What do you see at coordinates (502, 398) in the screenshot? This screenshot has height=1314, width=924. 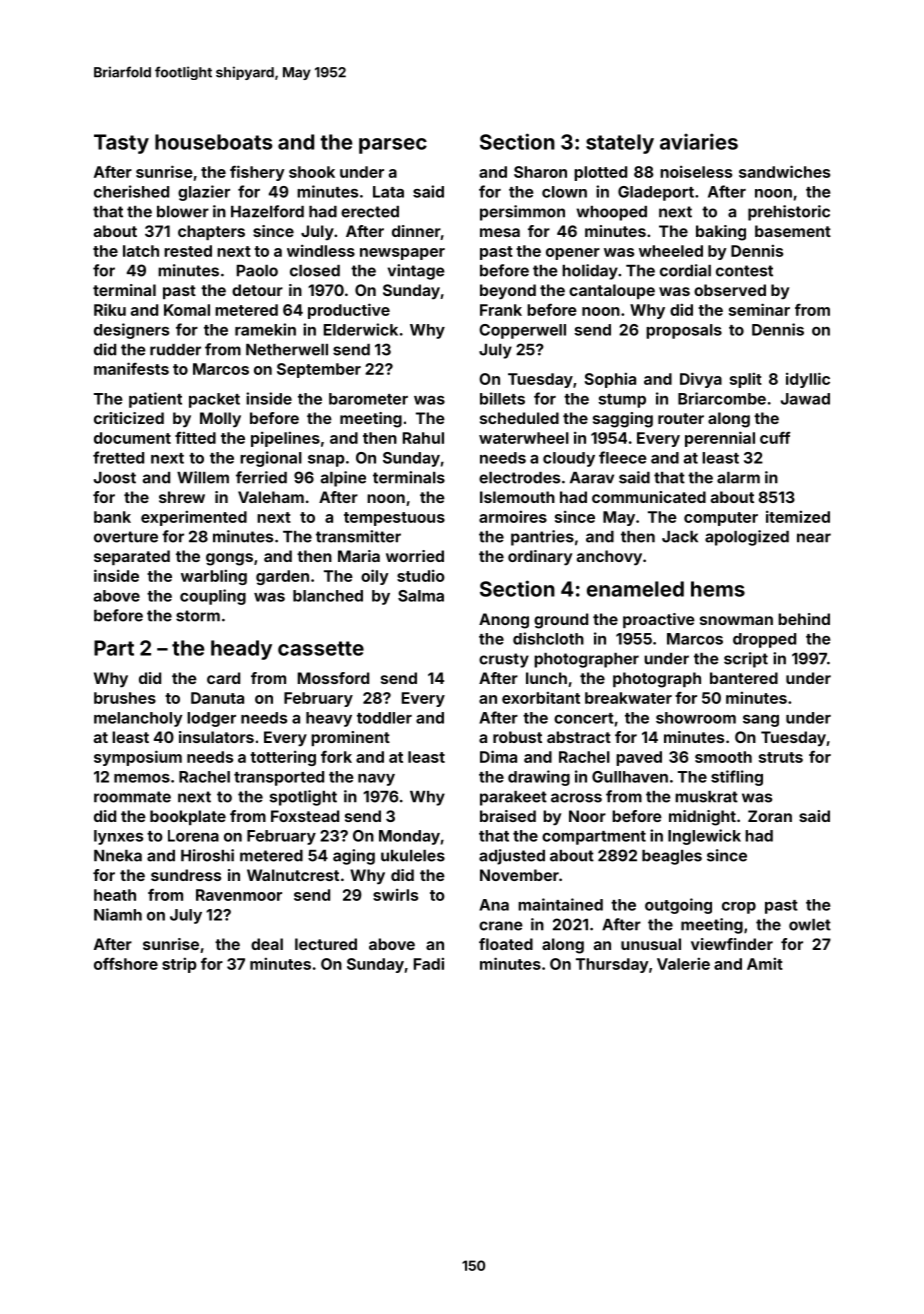 I see `billets` at bounding box center [502, 398].
